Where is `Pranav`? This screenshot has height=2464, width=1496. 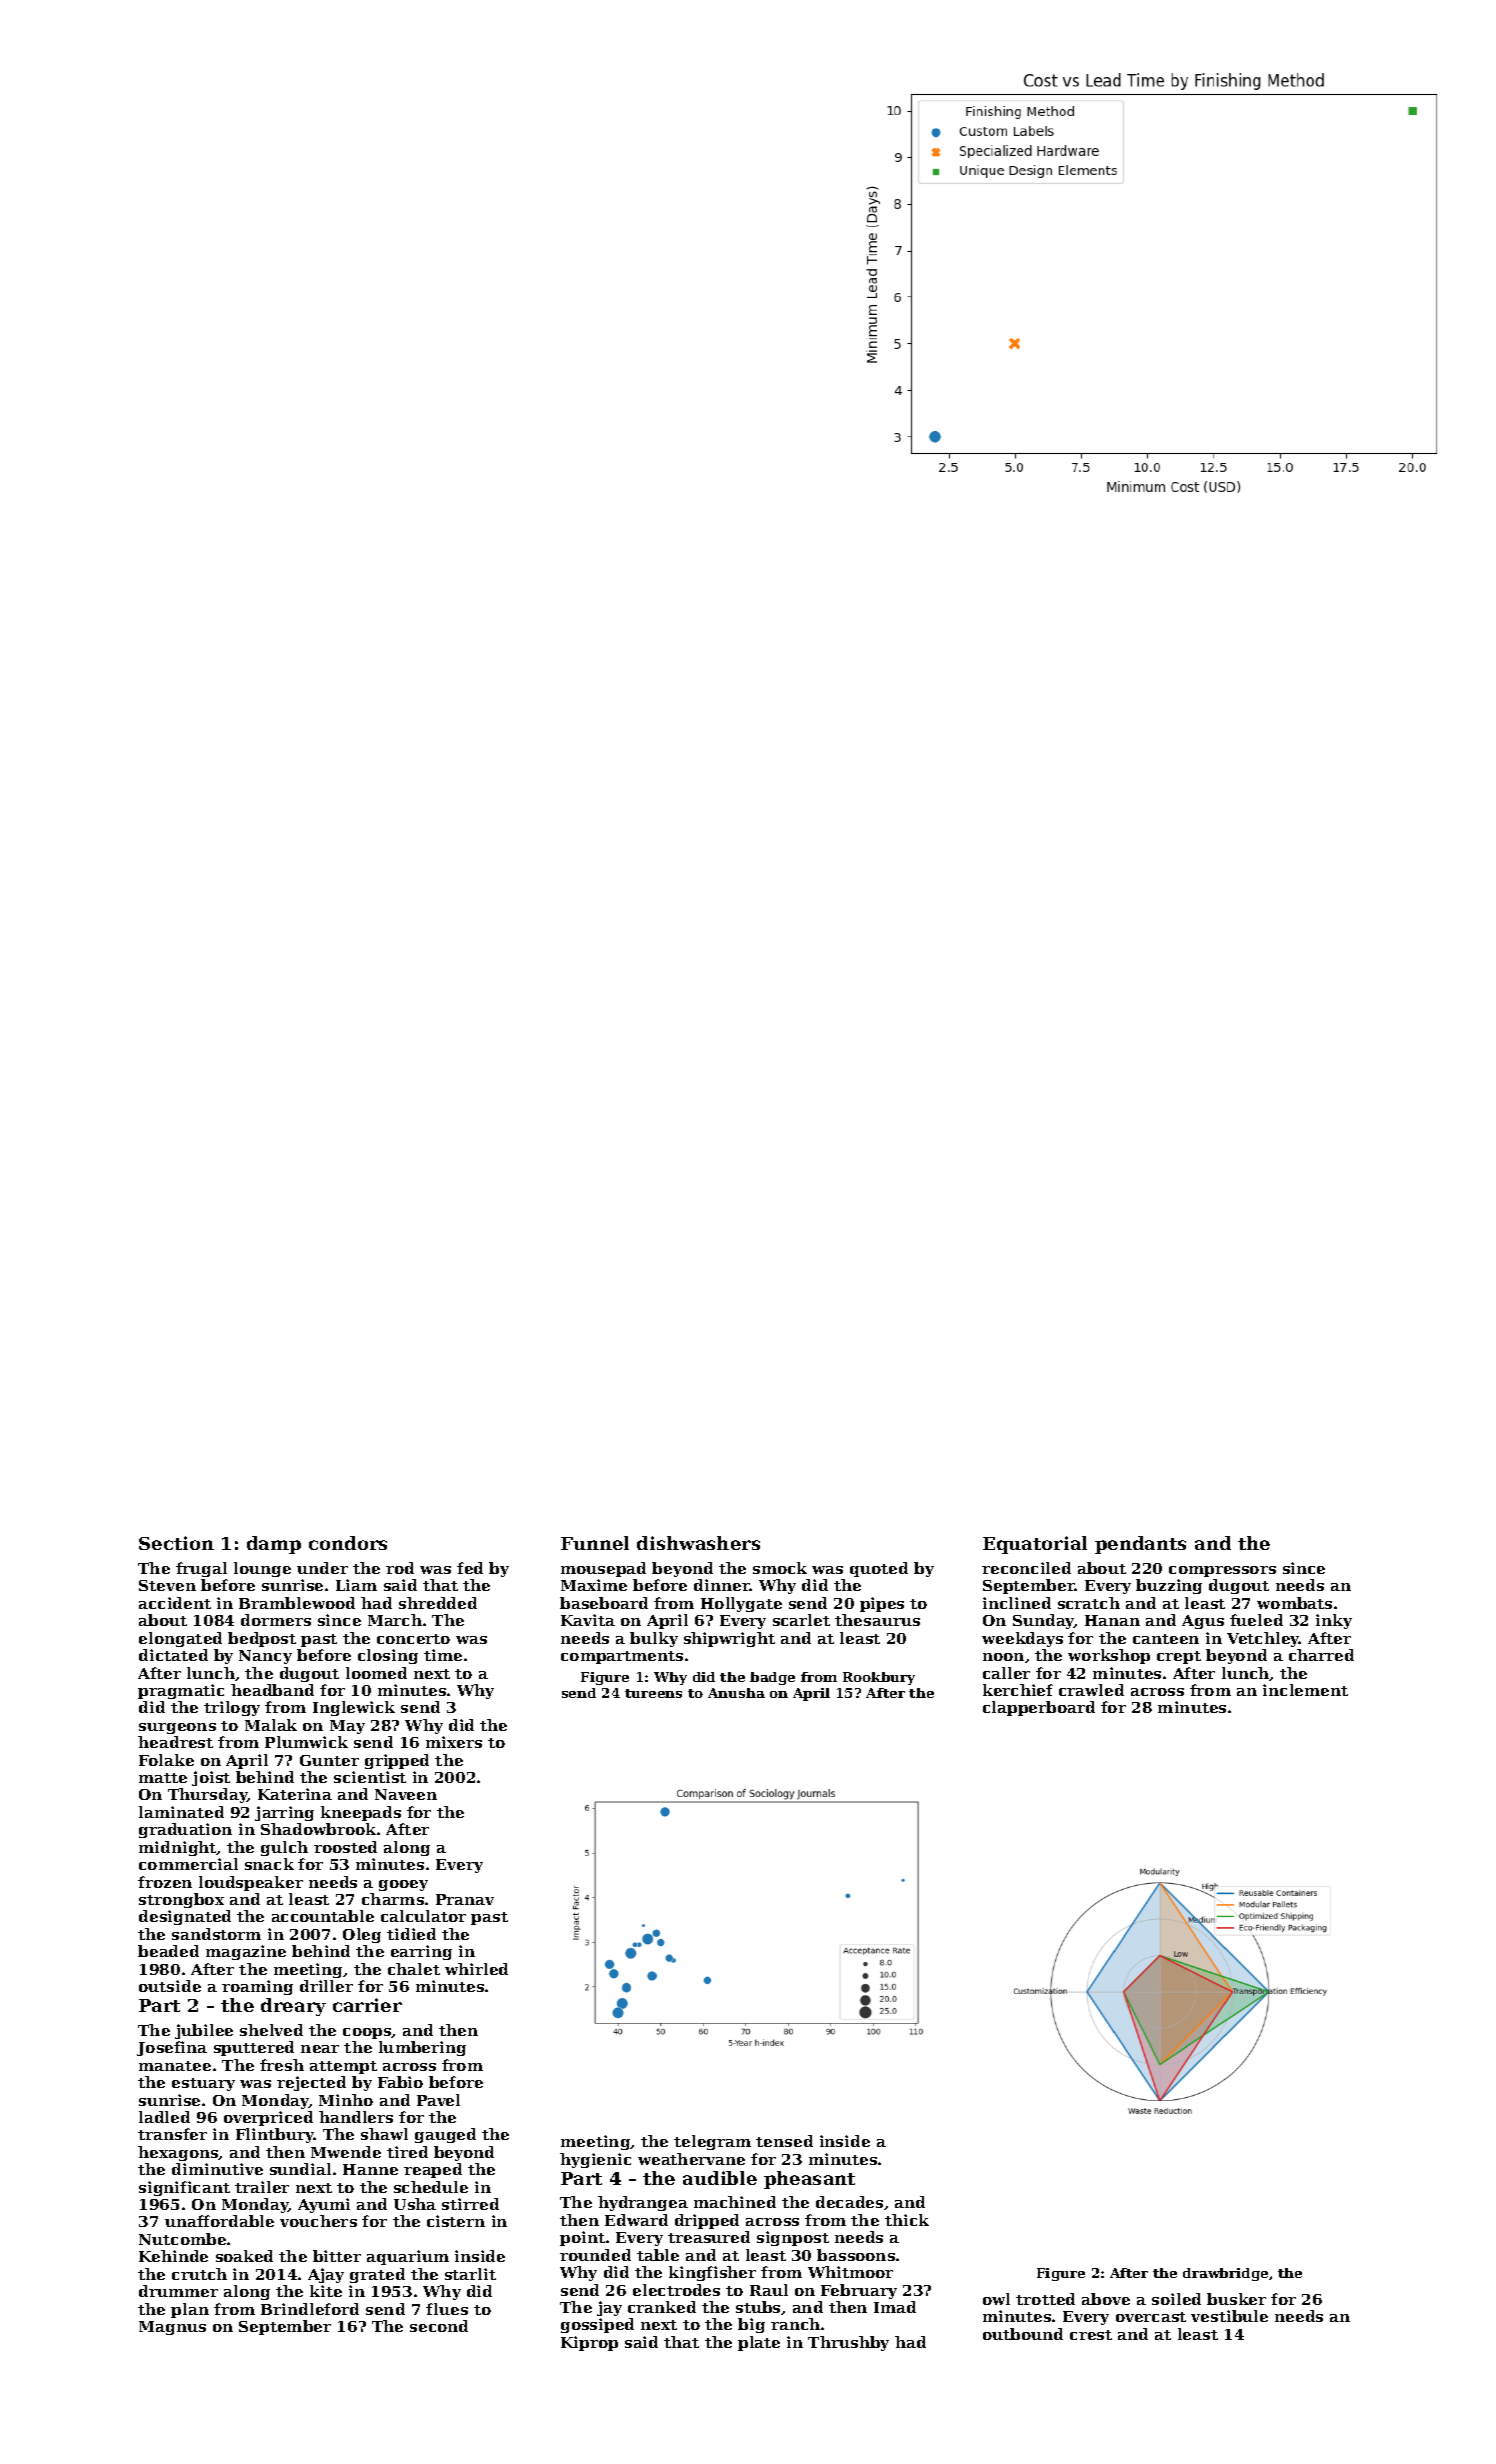
Pranav is located at coordinates (465, 1899).
